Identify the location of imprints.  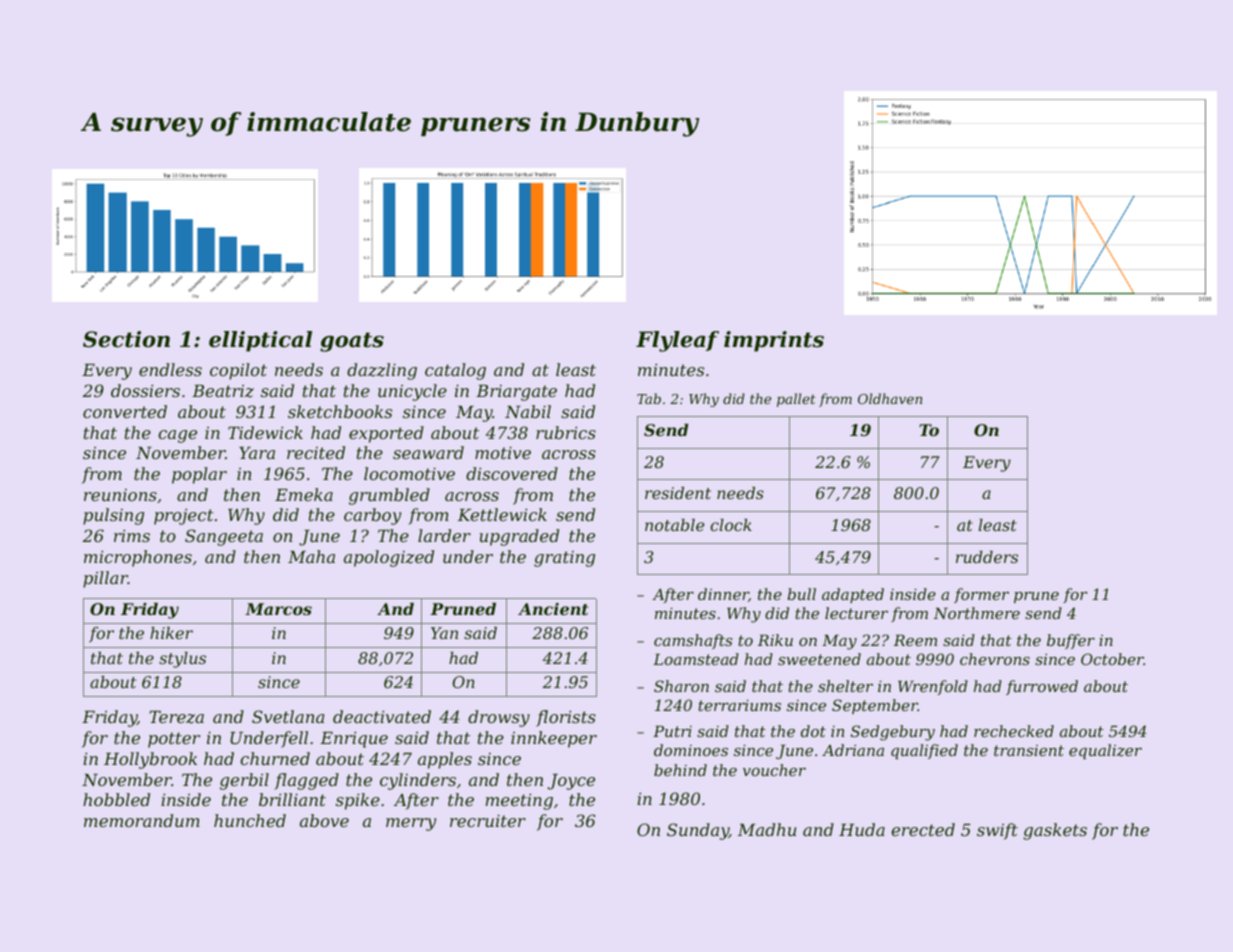
(774, 341).
